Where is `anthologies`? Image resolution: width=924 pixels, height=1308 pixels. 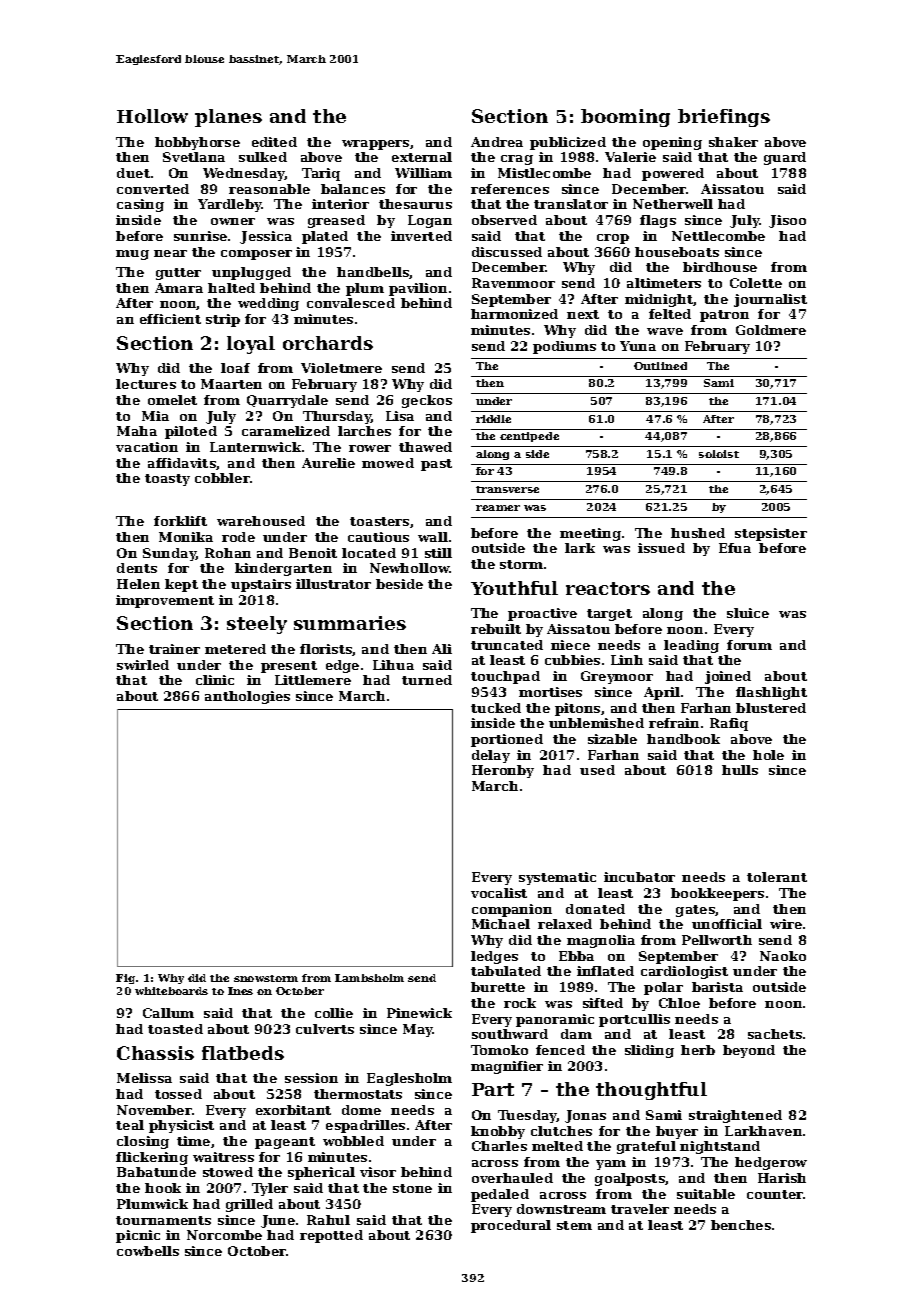 anthologies is located at coordinates (247, 697).
